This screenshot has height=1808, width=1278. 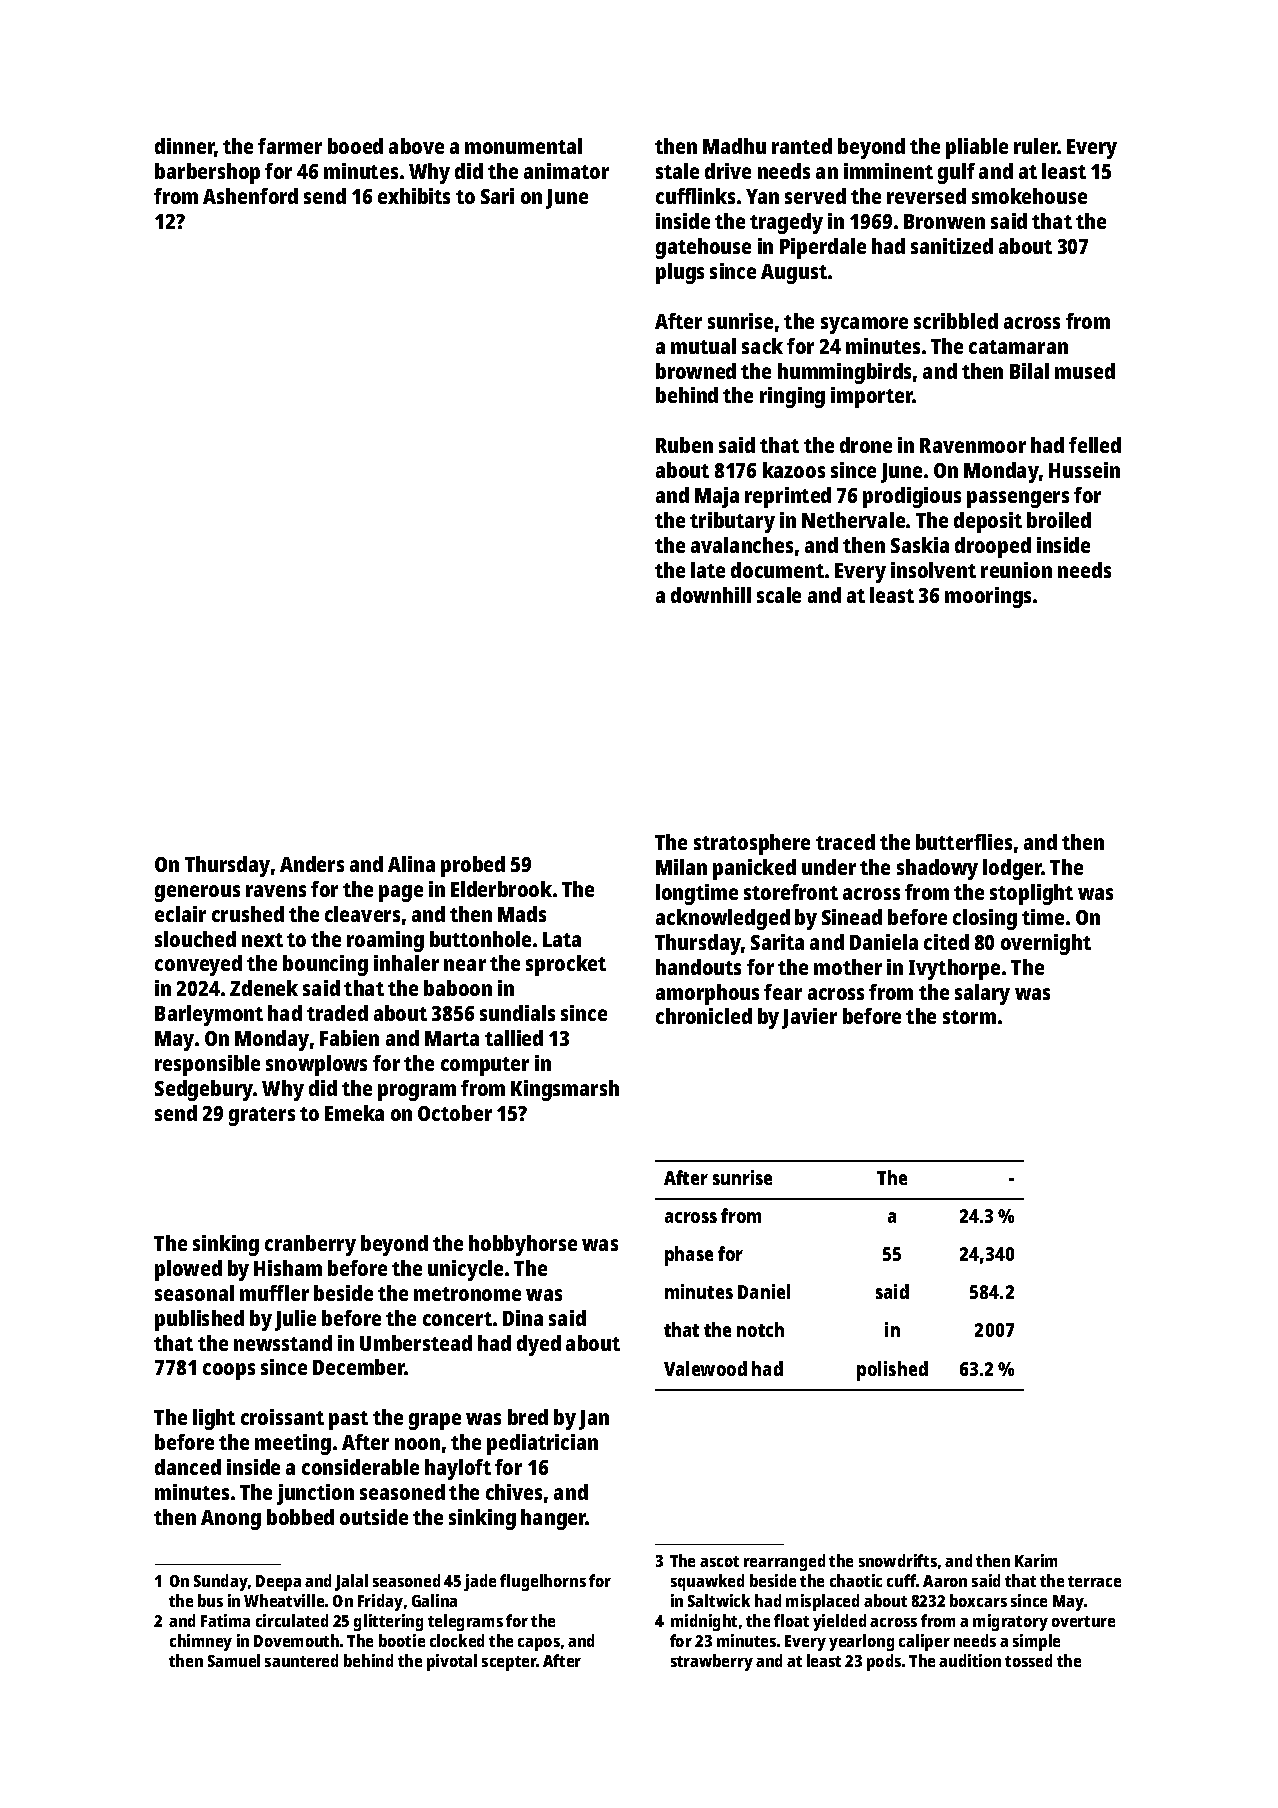 What do you see at coordinates (1046, 944) in the screenshot?
I see `overnight` at bounding box center [1046, 944].
